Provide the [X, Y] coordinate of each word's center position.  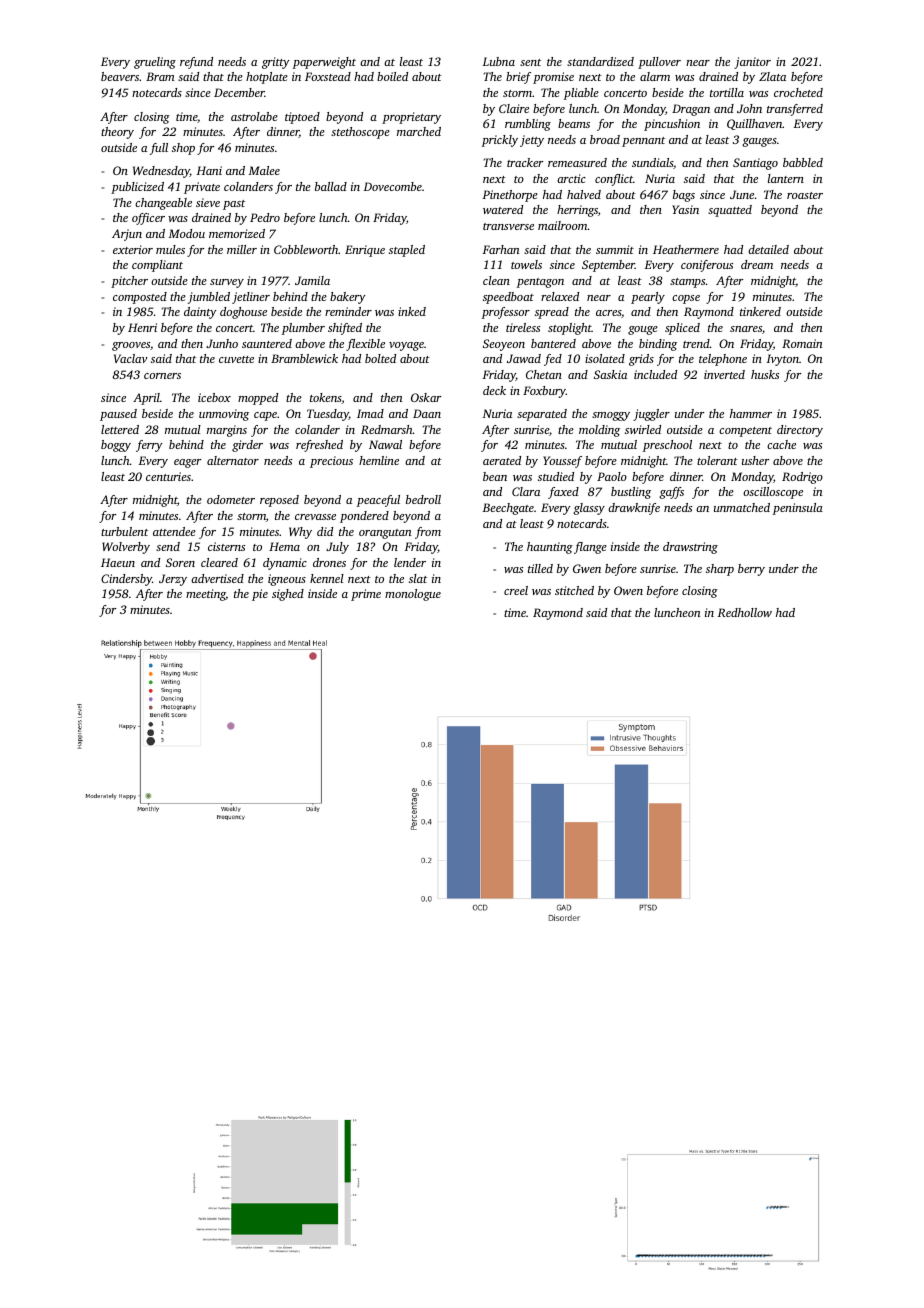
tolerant [717, 460]
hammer [751, 413]
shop [183, 149]
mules [170, 249]
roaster [805, 195]
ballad [331, 186]
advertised [217, 578]
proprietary [411, 118]
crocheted [798, 92]
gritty [276, 63]
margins [227, 431]
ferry [149, 446]
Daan [427, 413]
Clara [526, 491]
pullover [659, 63]
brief [518, 78]
